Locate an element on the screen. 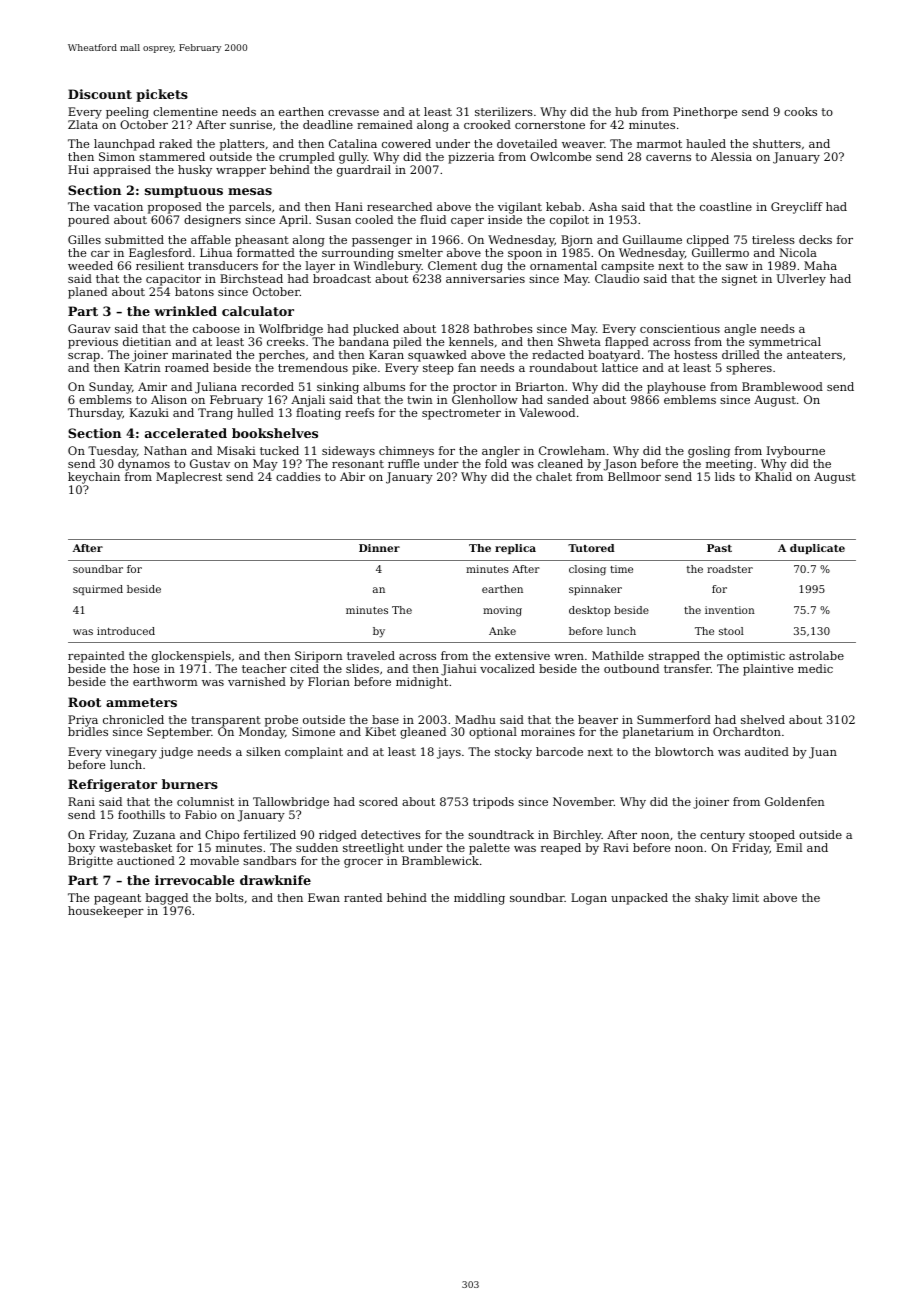 The width and height of the screenshot is (924, 1308). sterilizers is located at coordinates (504, 111).
